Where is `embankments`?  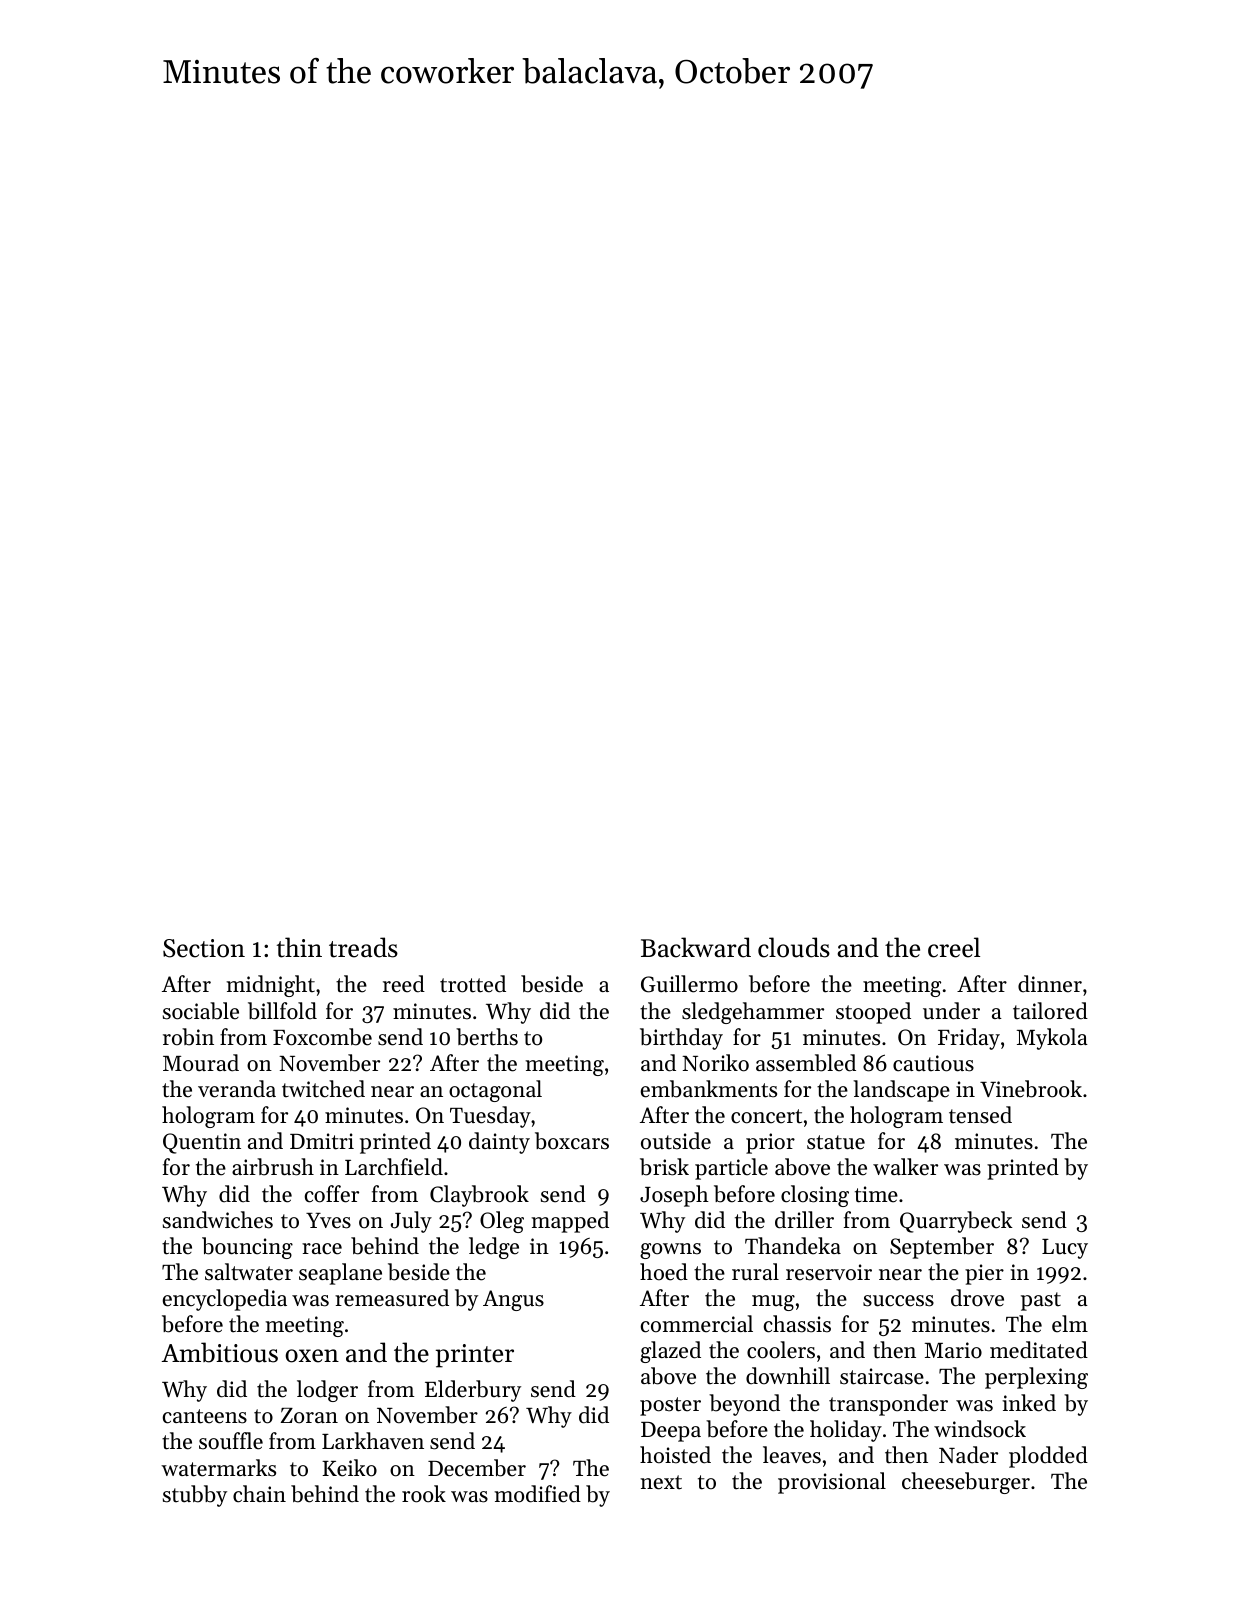
embankments is located at coordinates (709, 1089).
